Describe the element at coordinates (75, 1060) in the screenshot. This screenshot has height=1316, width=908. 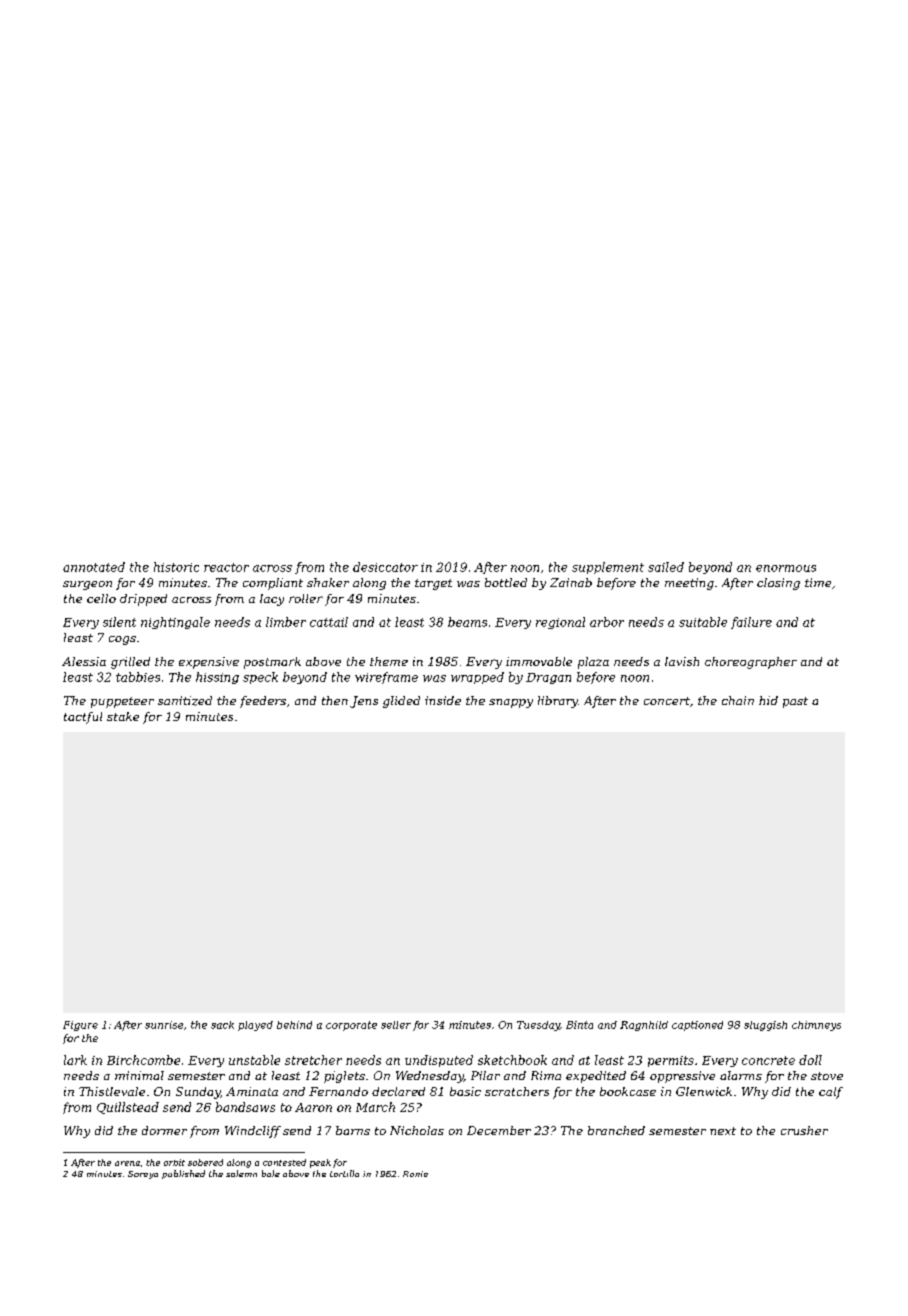
I see `lark` at that location.
